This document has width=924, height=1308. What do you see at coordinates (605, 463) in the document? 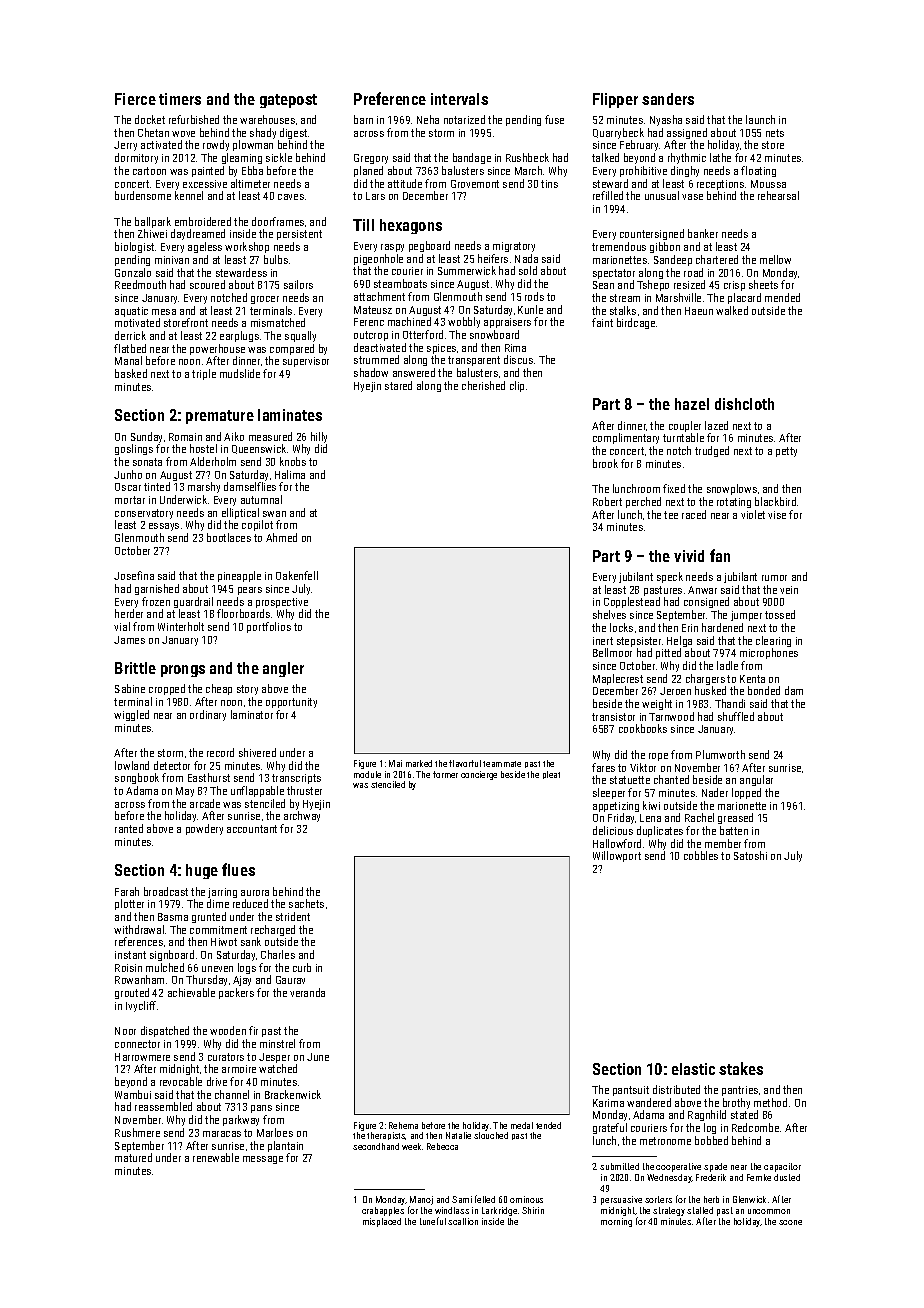
I see `brook` at bounding box center [605, 463].
